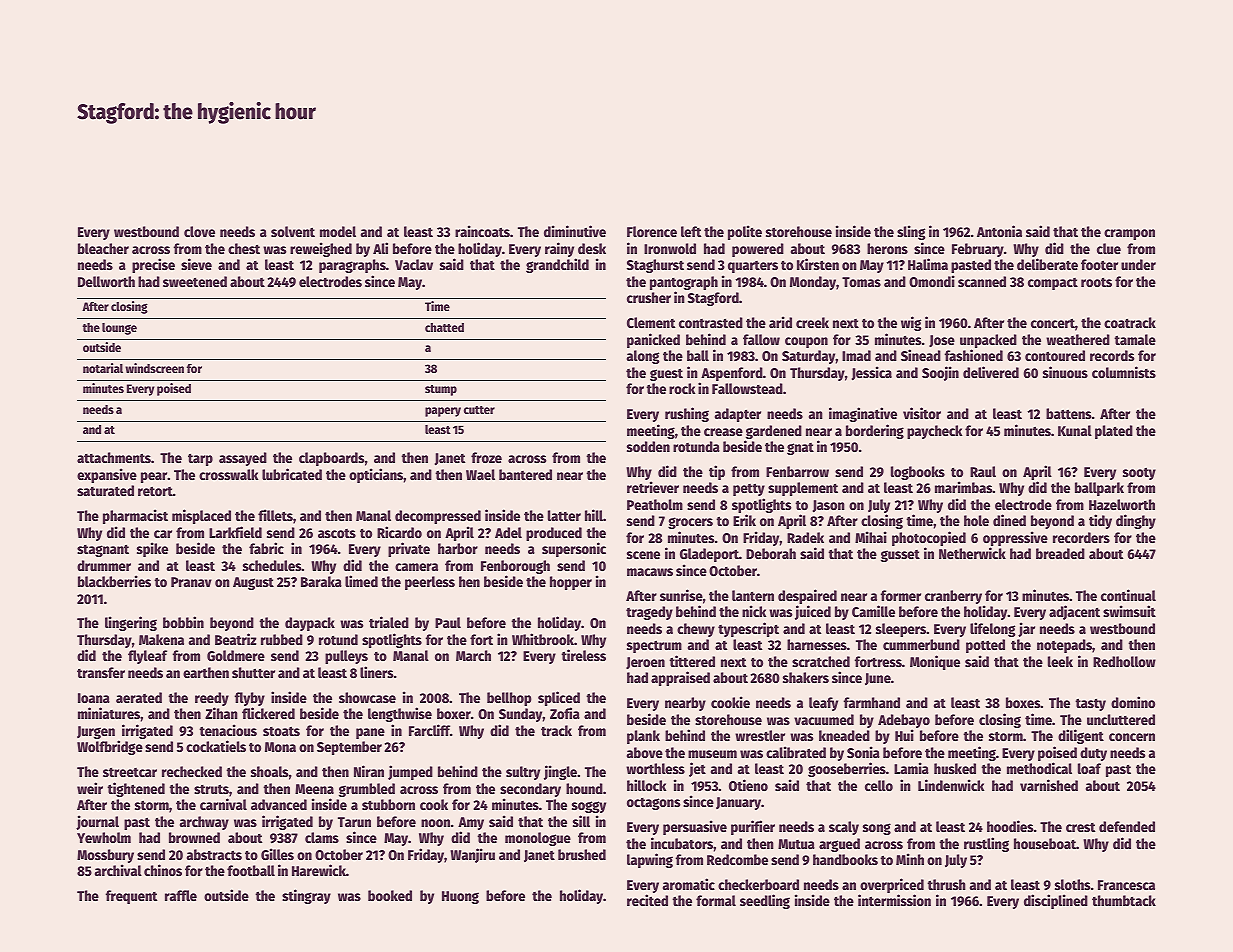  What do you see at coordinates (97, 822) in the screenshot?
I see `journal` at bounding box center [97, 822].
